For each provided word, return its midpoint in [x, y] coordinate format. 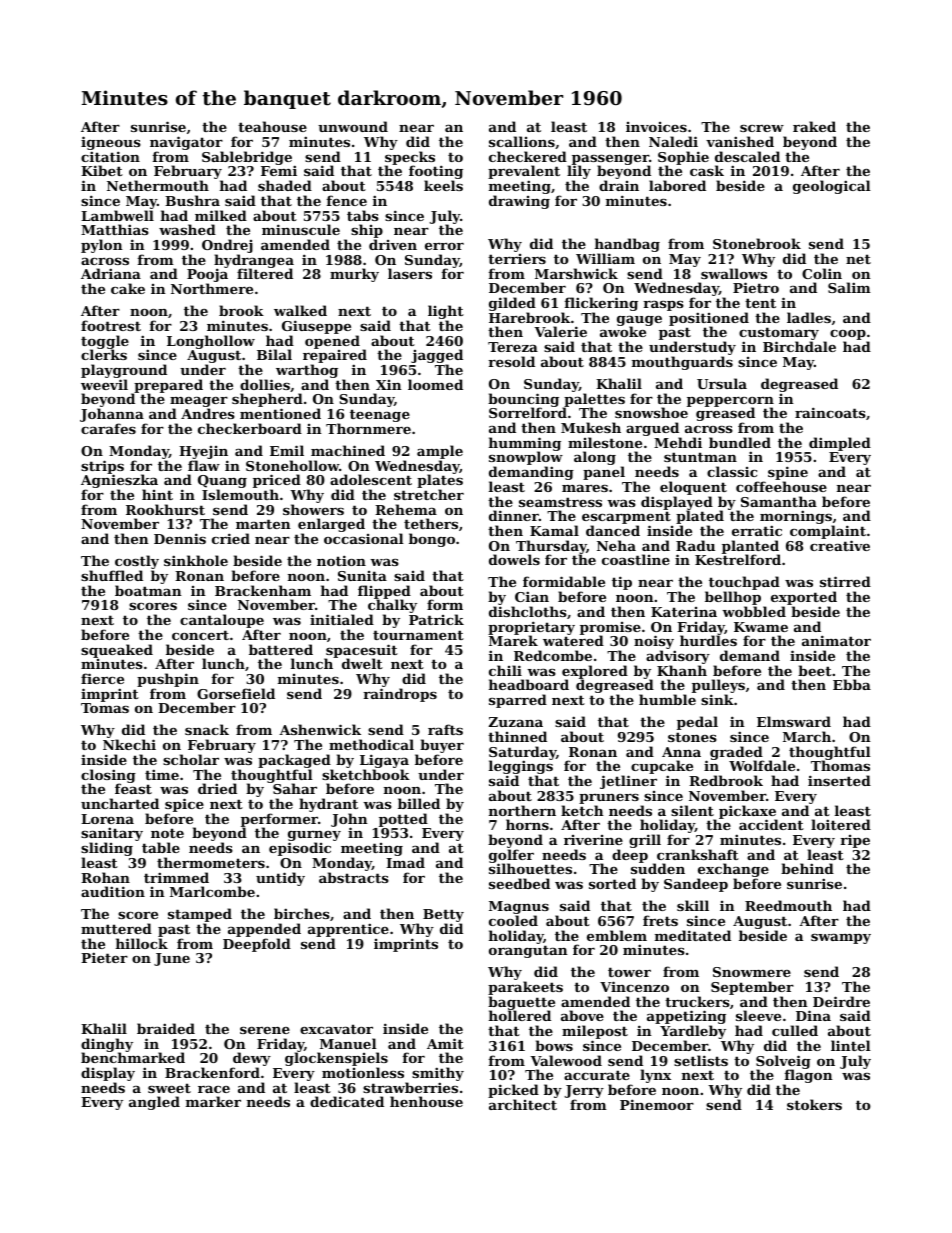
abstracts [354, 877]
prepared [167, 386]
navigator [186, 143]
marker [213, 1101]
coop [848, 335]
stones [692, 737]
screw [762, 128]
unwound [353, 126]
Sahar [295, 789]
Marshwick [576, 273]
